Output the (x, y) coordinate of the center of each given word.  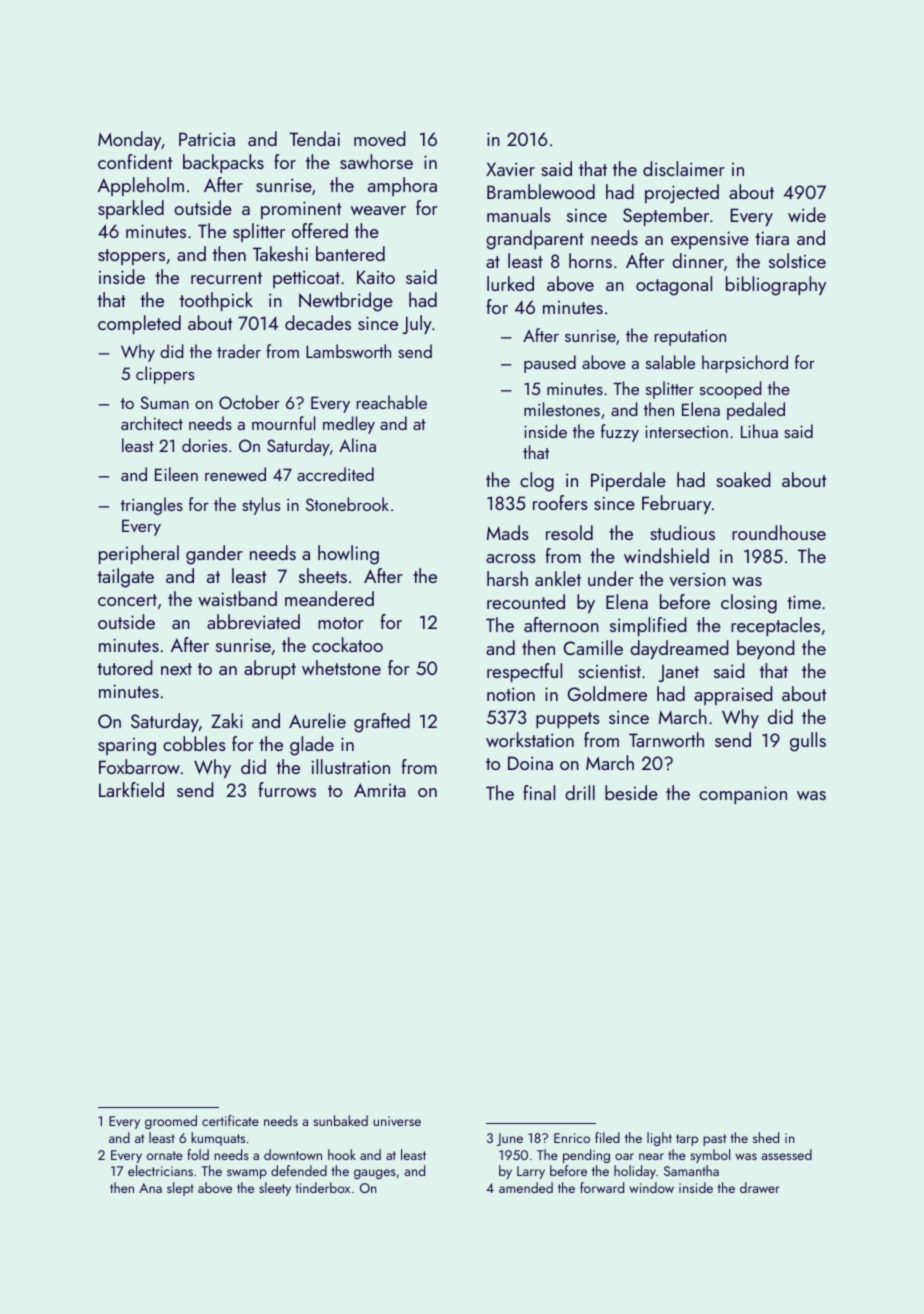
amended (526, 1187)
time (804, 602)
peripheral (139, 554)
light (659, 1139)
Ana (150, 1188)
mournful (283, 423)
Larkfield (131, 789)
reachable (392, 402)
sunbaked (340, 1120)
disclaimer (684, 168)
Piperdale (628, 481)
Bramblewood (541, 191)
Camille (593, 647)
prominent (301, 210)
